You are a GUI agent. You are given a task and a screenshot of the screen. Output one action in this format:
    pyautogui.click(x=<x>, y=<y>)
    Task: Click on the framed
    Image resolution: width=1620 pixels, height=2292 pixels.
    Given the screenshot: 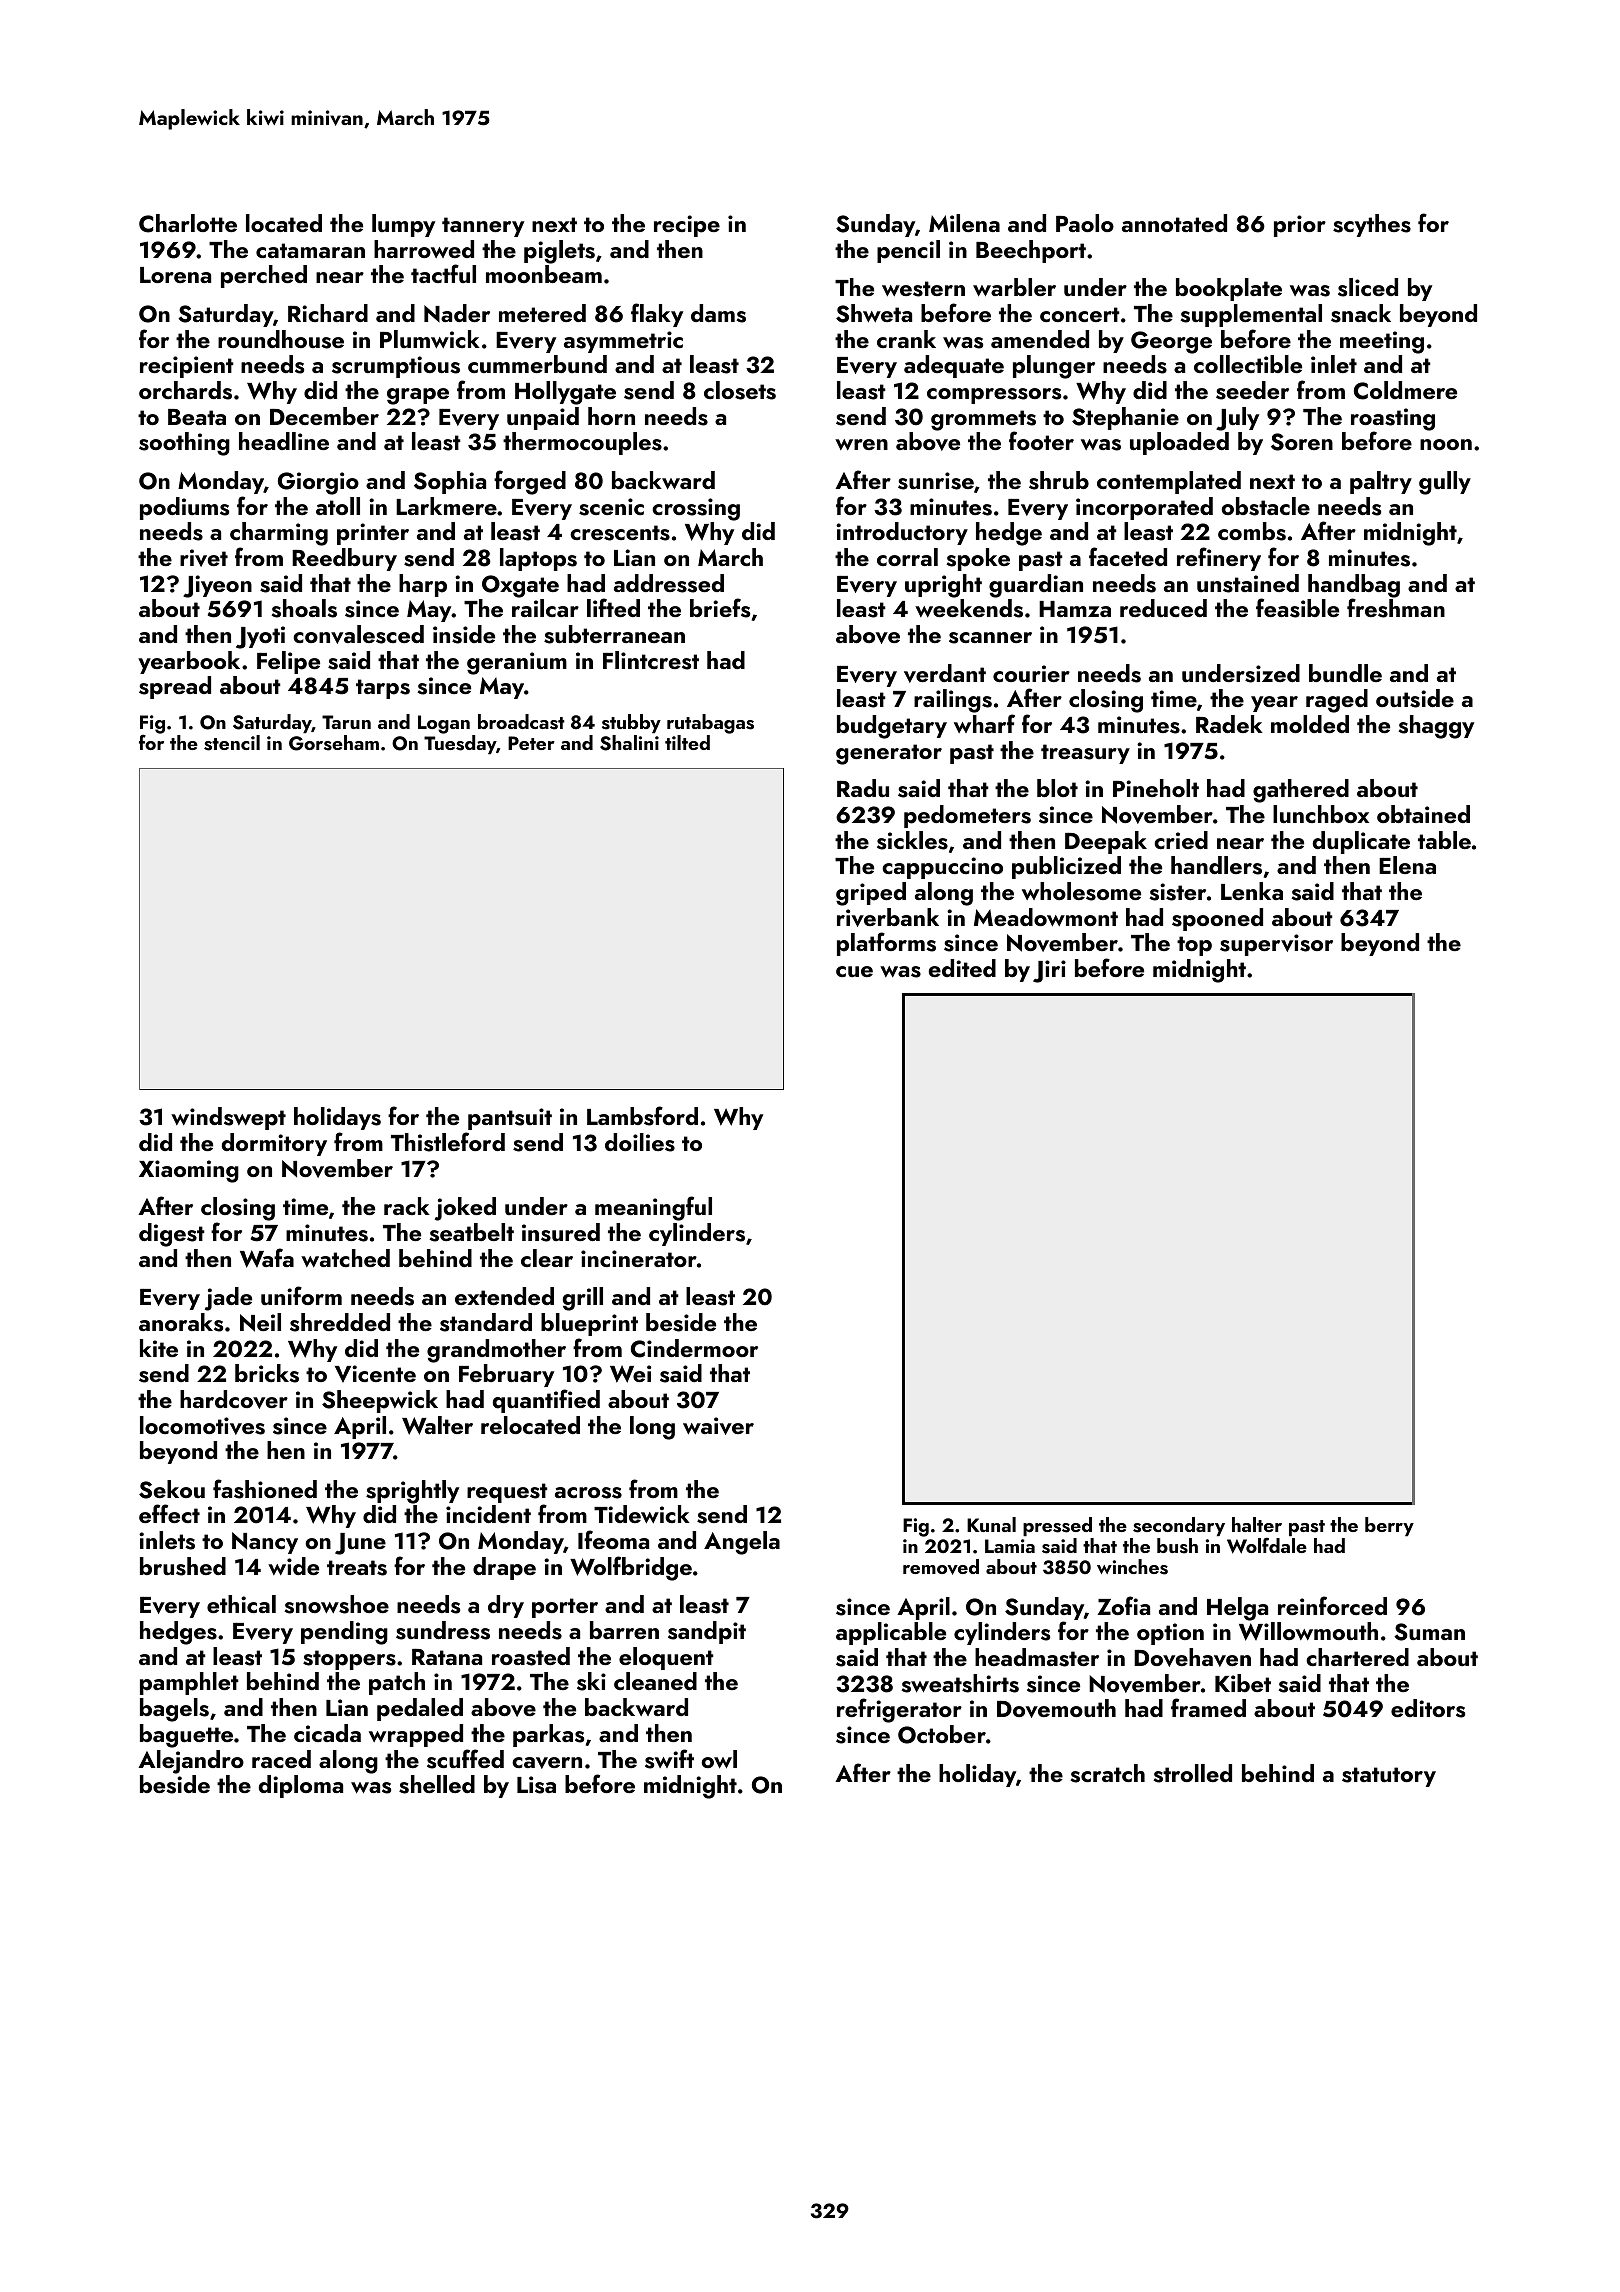 What is the action you would take?
    pyautogui.click(x=1208, y=1707)
